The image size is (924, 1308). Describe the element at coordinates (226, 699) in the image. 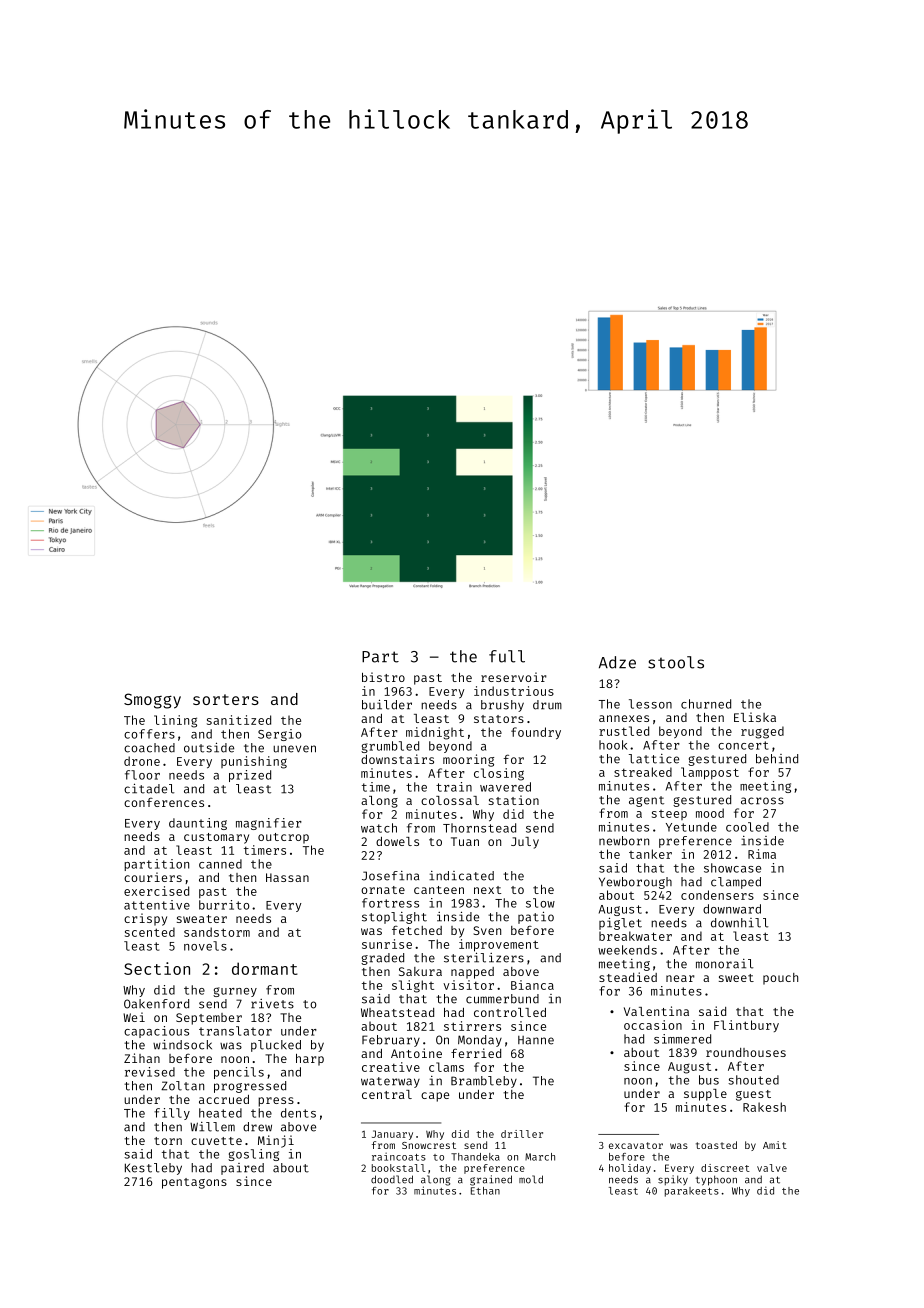

I see `sorters` at that location.
